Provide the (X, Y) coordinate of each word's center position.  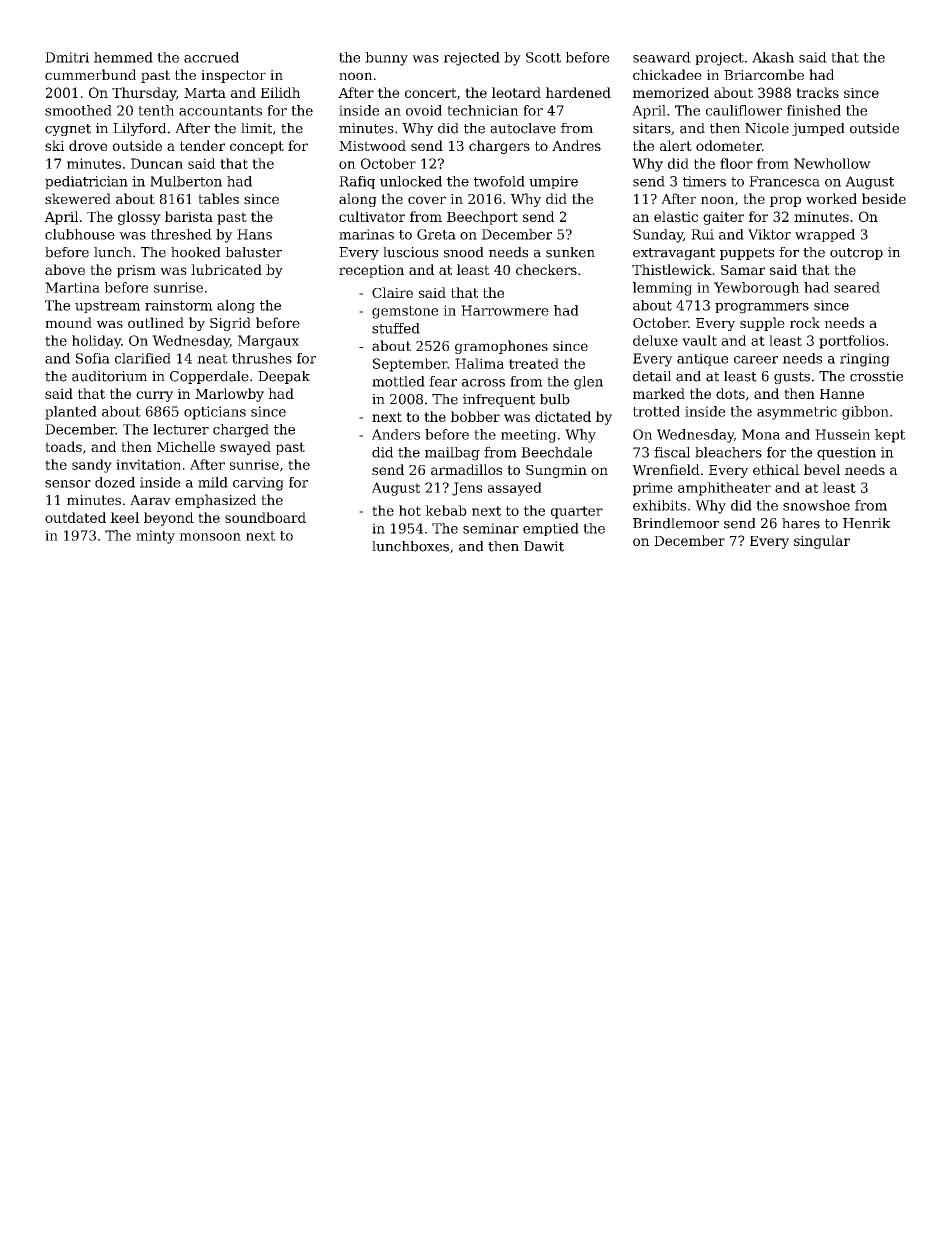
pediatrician (86, 182)
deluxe (655, 340)
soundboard (265, 517)
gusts (792, 378)
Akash (773, 57)
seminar (491, 528)
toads (63, 446)
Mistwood (372, 145)
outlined (156, 322)
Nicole (767, 128)
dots (730, 393)
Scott (543, 57)
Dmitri (67, 57)
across (483, 383)
